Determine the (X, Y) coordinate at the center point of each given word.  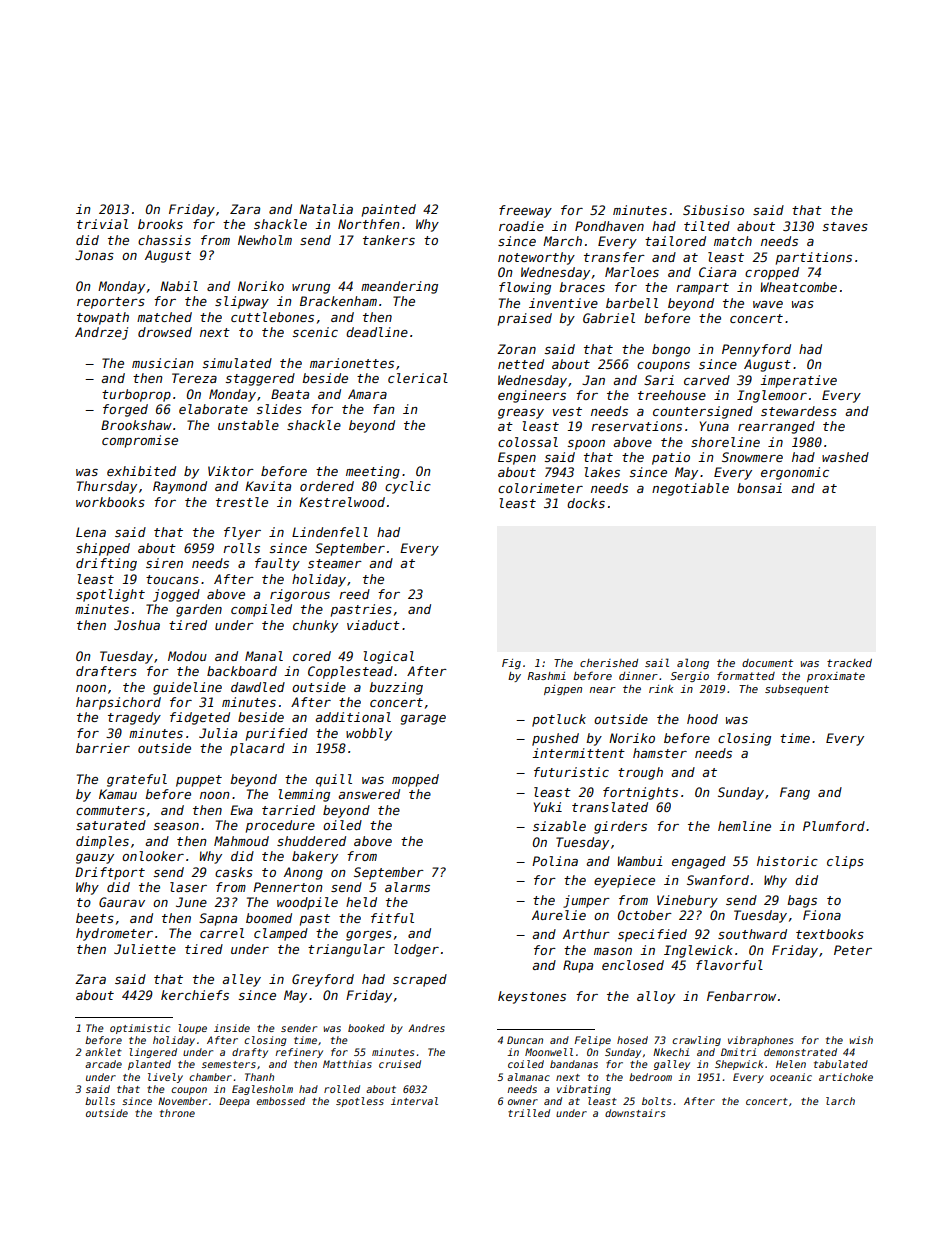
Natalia (326, 209)
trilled (529, 1113)
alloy (656, 997)
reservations (636, 426)
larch (840, 1101)
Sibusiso (713, 210)
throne (177, 1113)
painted (389, 210)
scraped (420, 980)
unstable (248, 425)
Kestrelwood (342, 502)
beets (95, 918)
